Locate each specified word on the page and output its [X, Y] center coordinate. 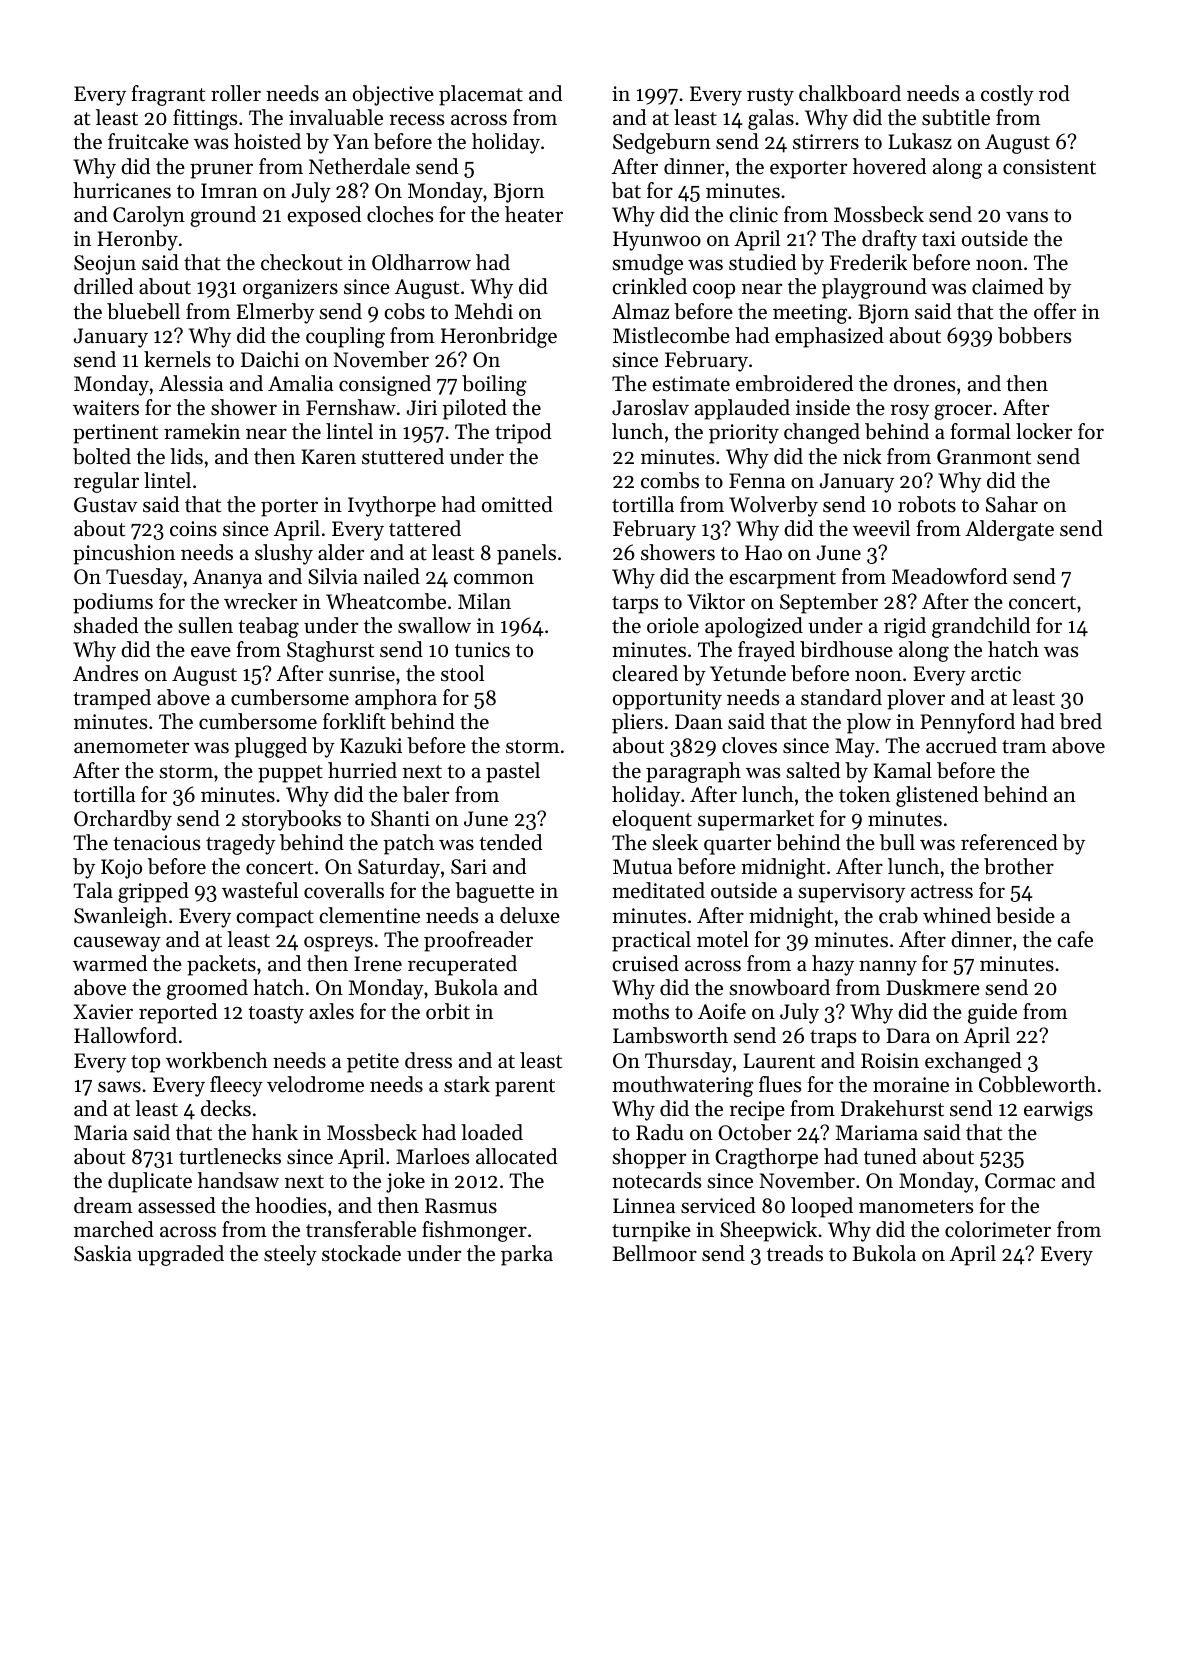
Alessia [191, 383]
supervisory [851, 893]
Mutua [642, 867]
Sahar [1012, 504]
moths [640, 1011]
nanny [888, 968]
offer [1055, 311]
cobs [404, 311]
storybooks [291, 820]
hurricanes [122, 190]
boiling [494, 385]
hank [275, 1132]
